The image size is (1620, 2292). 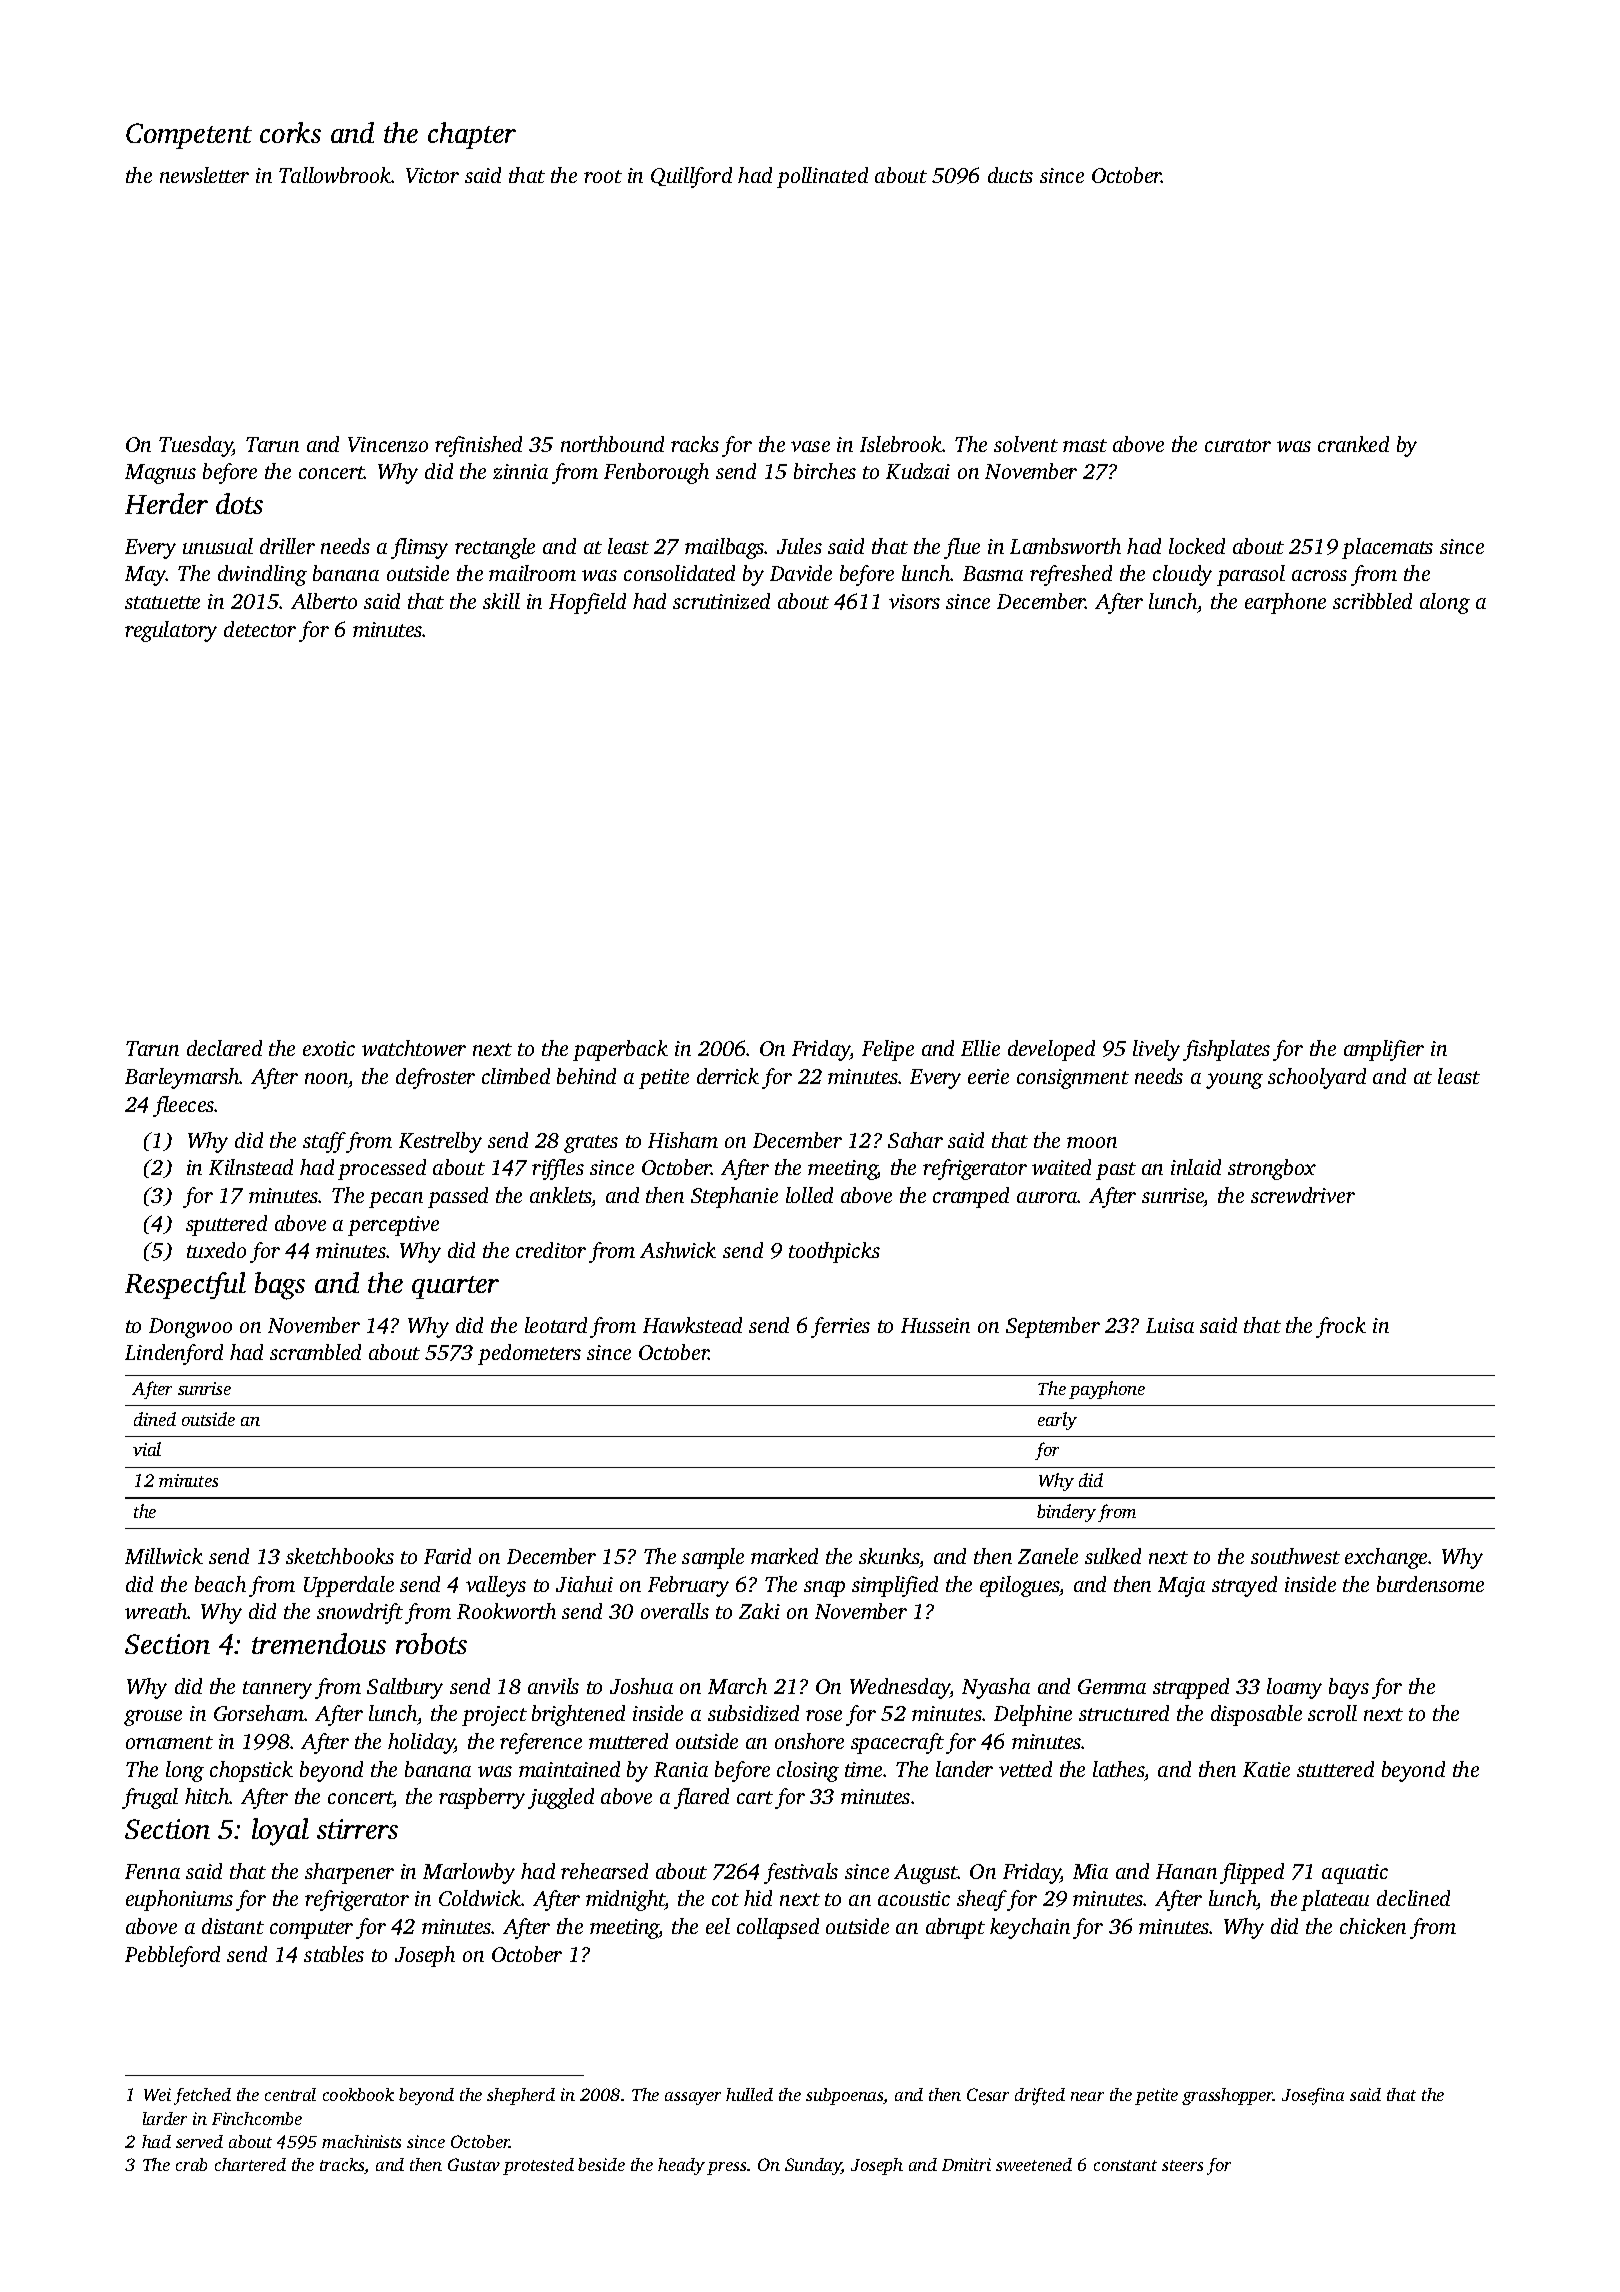 I want to click on ducts, so click(x=1010, y=175).
